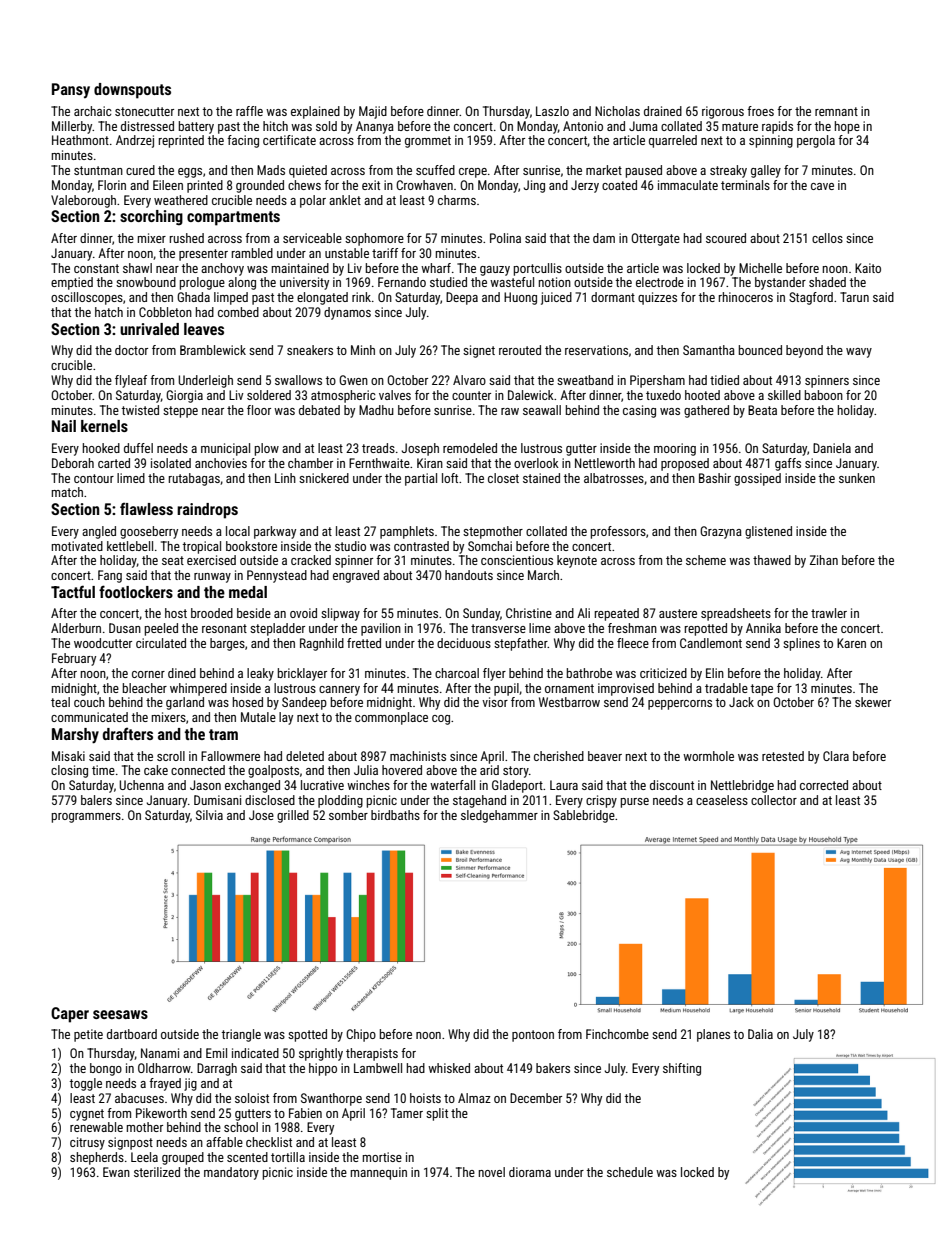  I want to click on teal, so click(60, 702).
